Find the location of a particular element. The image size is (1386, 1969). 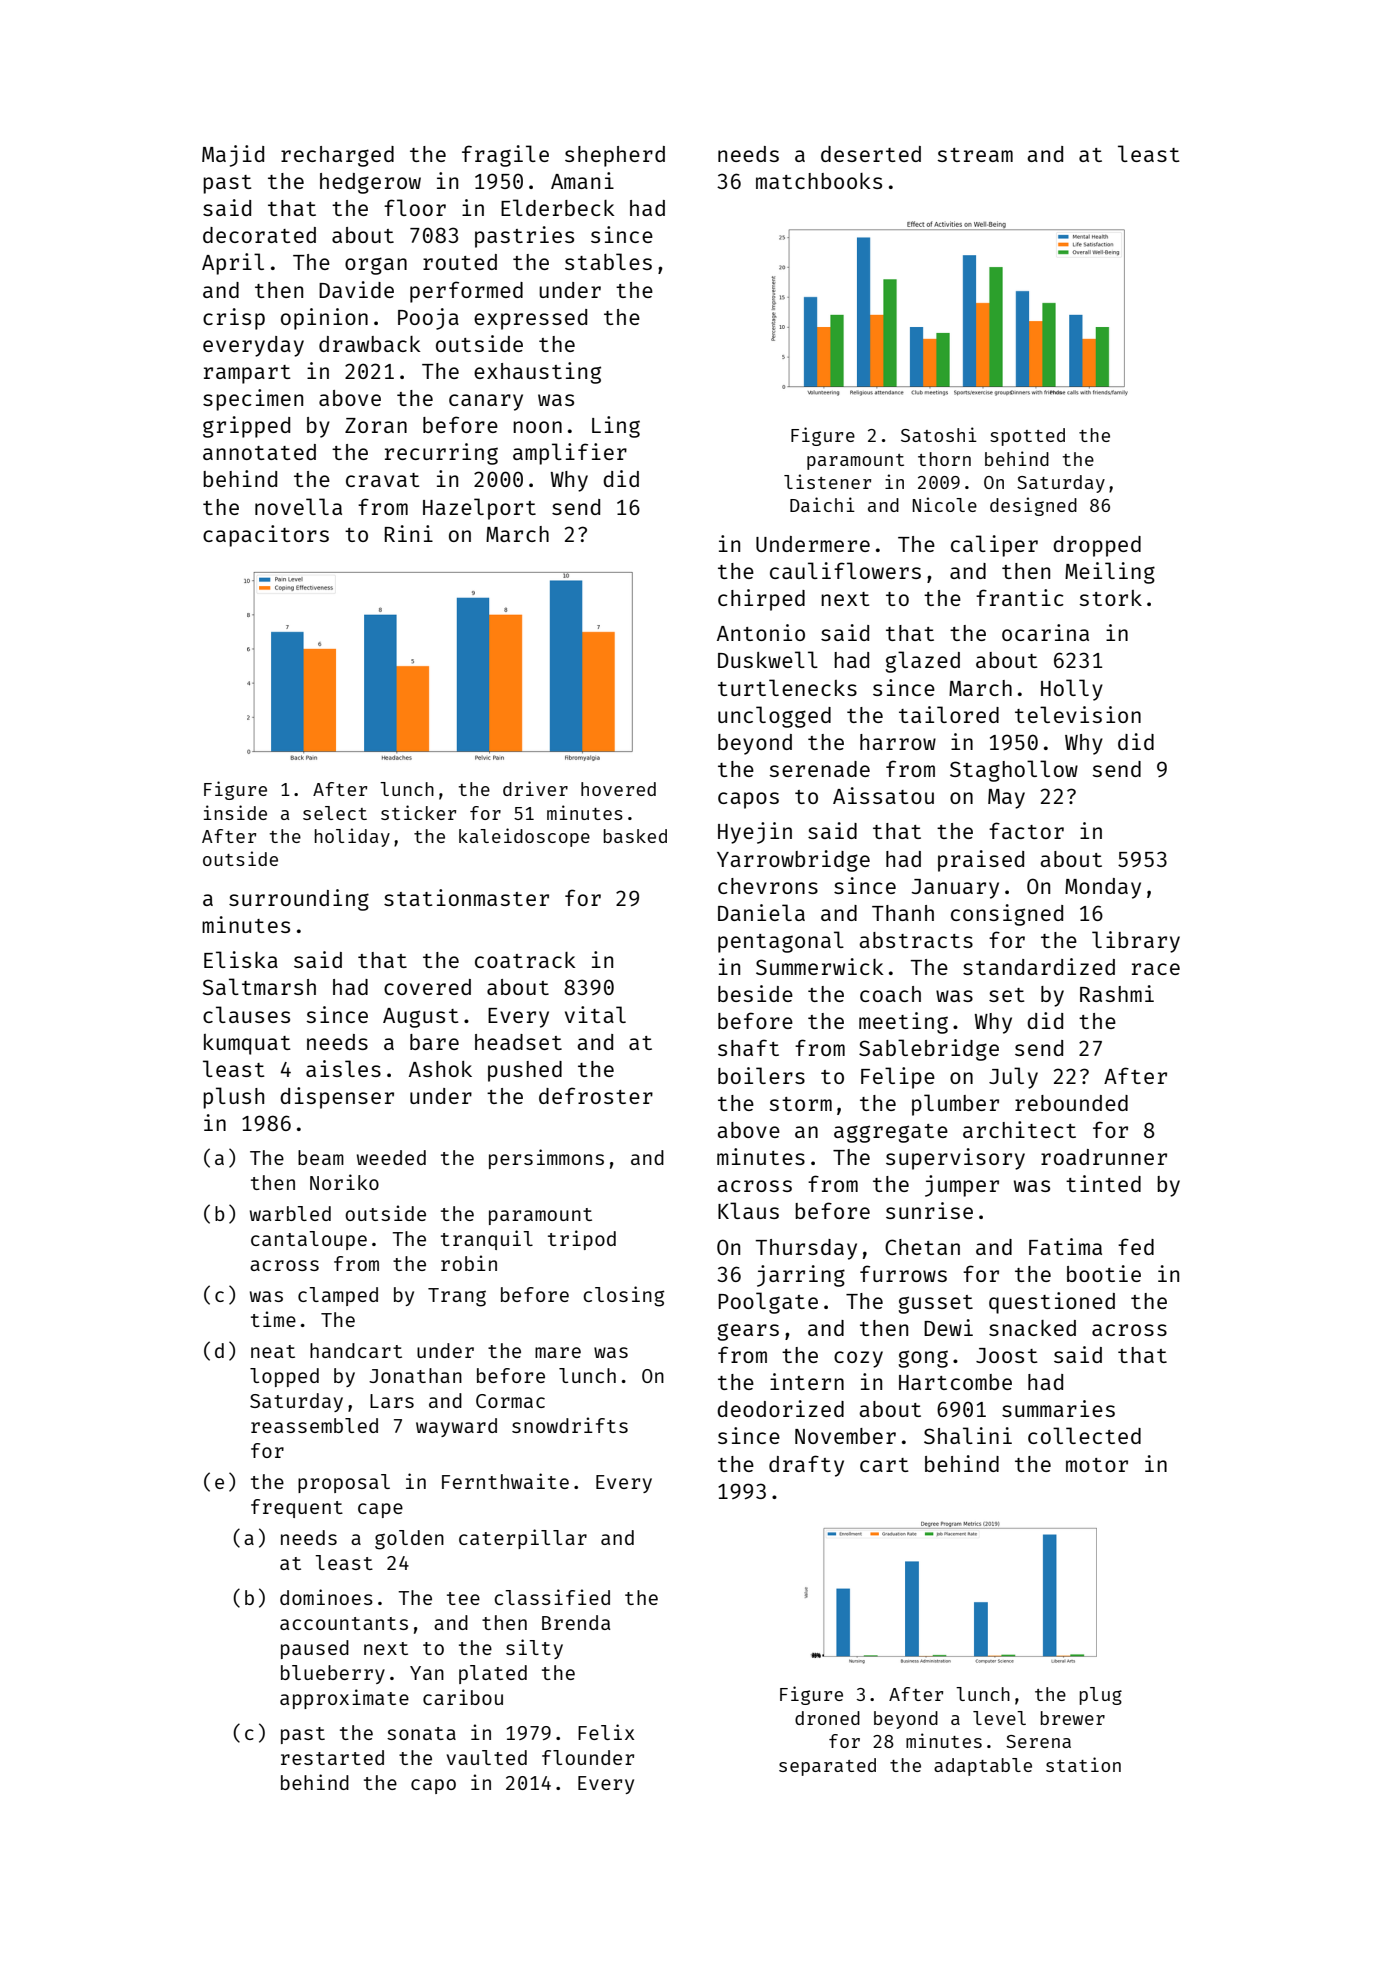

stream is located at coordinates (975, 155).
